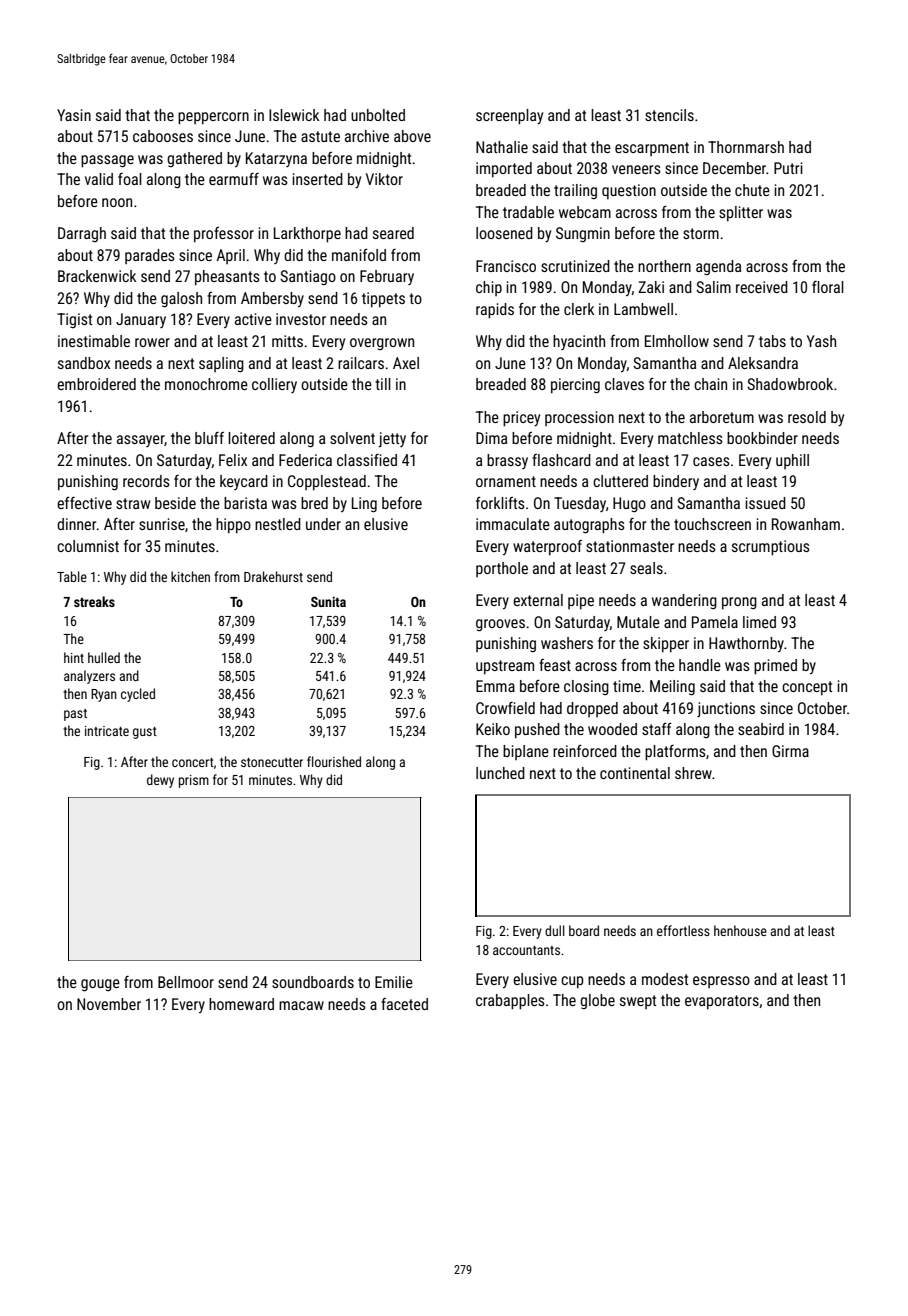 This page has width=908, height=1316. Describe the element at coordinates (130, 179) in the page. I see `foal` at that location.
